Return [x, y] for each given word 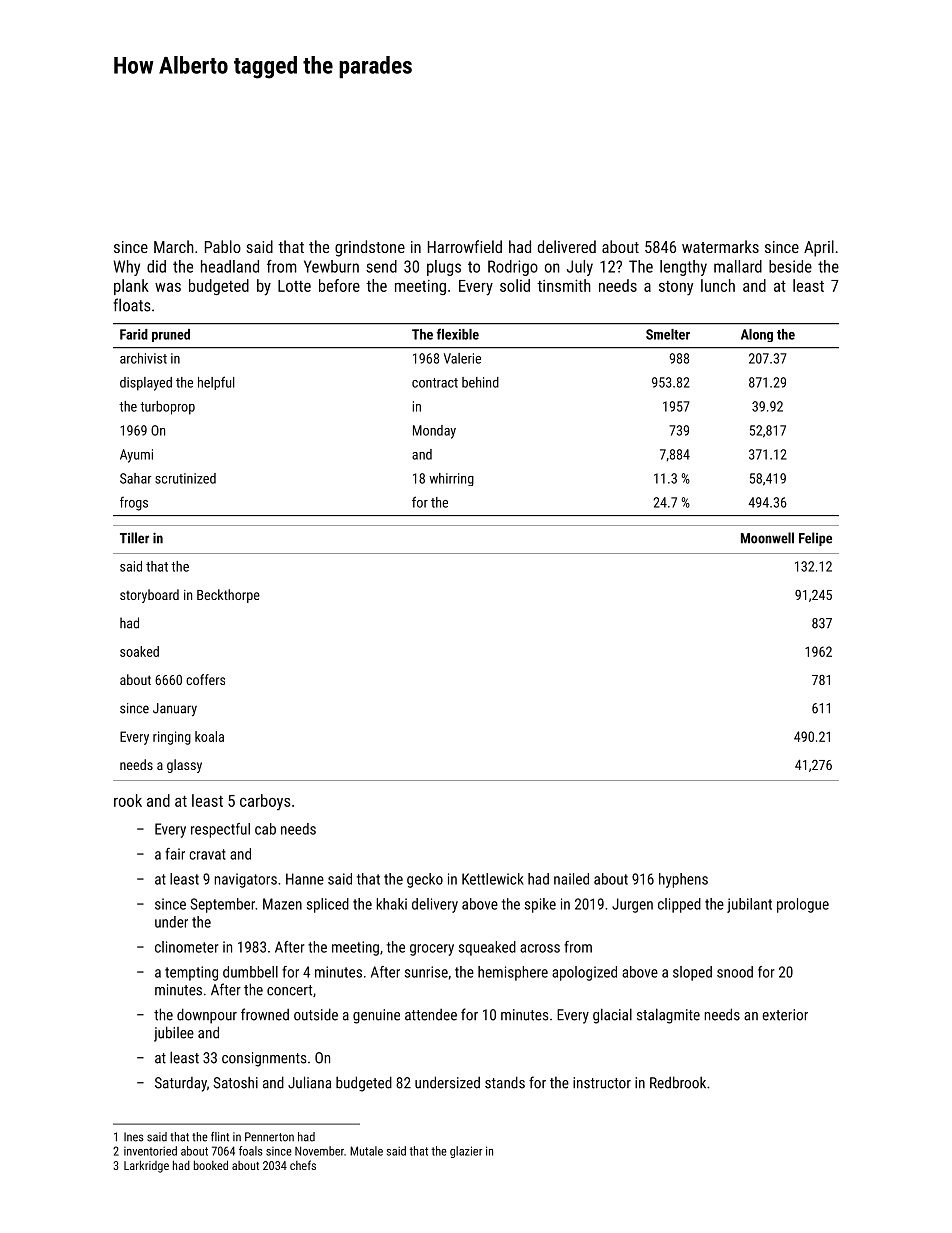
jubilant [749, 905]
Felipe [815, 539]
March [174, 246]
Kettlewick [493, 879]
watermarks [720, 246]
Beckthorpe [228, 596]
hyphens [683, 880]
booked [211, 1165]
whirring [451, 479]
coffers [205, 679]
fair [175, 854]
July [580, 268]
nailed [571, 879]
